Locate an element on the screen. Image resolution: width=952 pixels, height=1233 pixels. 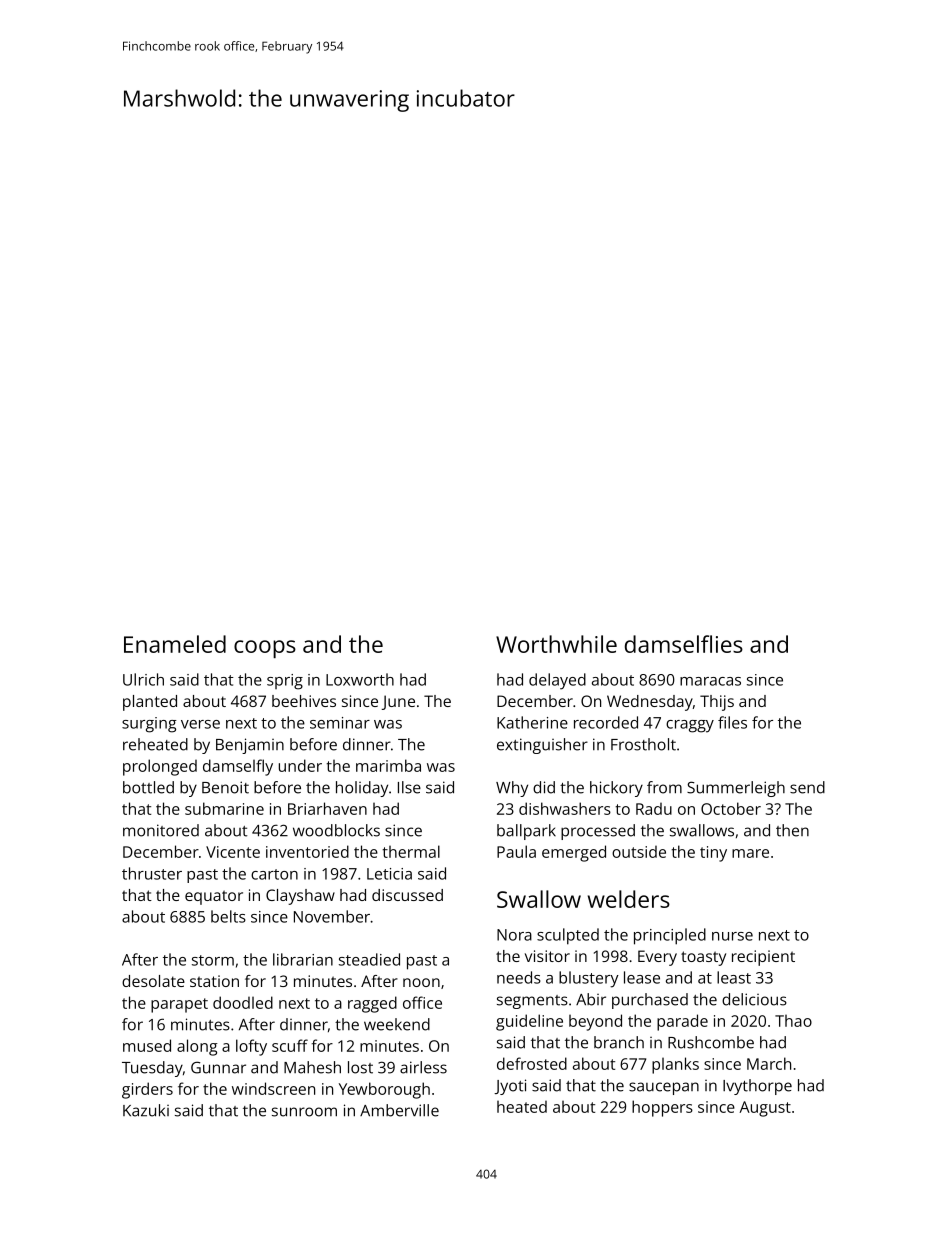
damselflies is located at coordinates (684, 644).
